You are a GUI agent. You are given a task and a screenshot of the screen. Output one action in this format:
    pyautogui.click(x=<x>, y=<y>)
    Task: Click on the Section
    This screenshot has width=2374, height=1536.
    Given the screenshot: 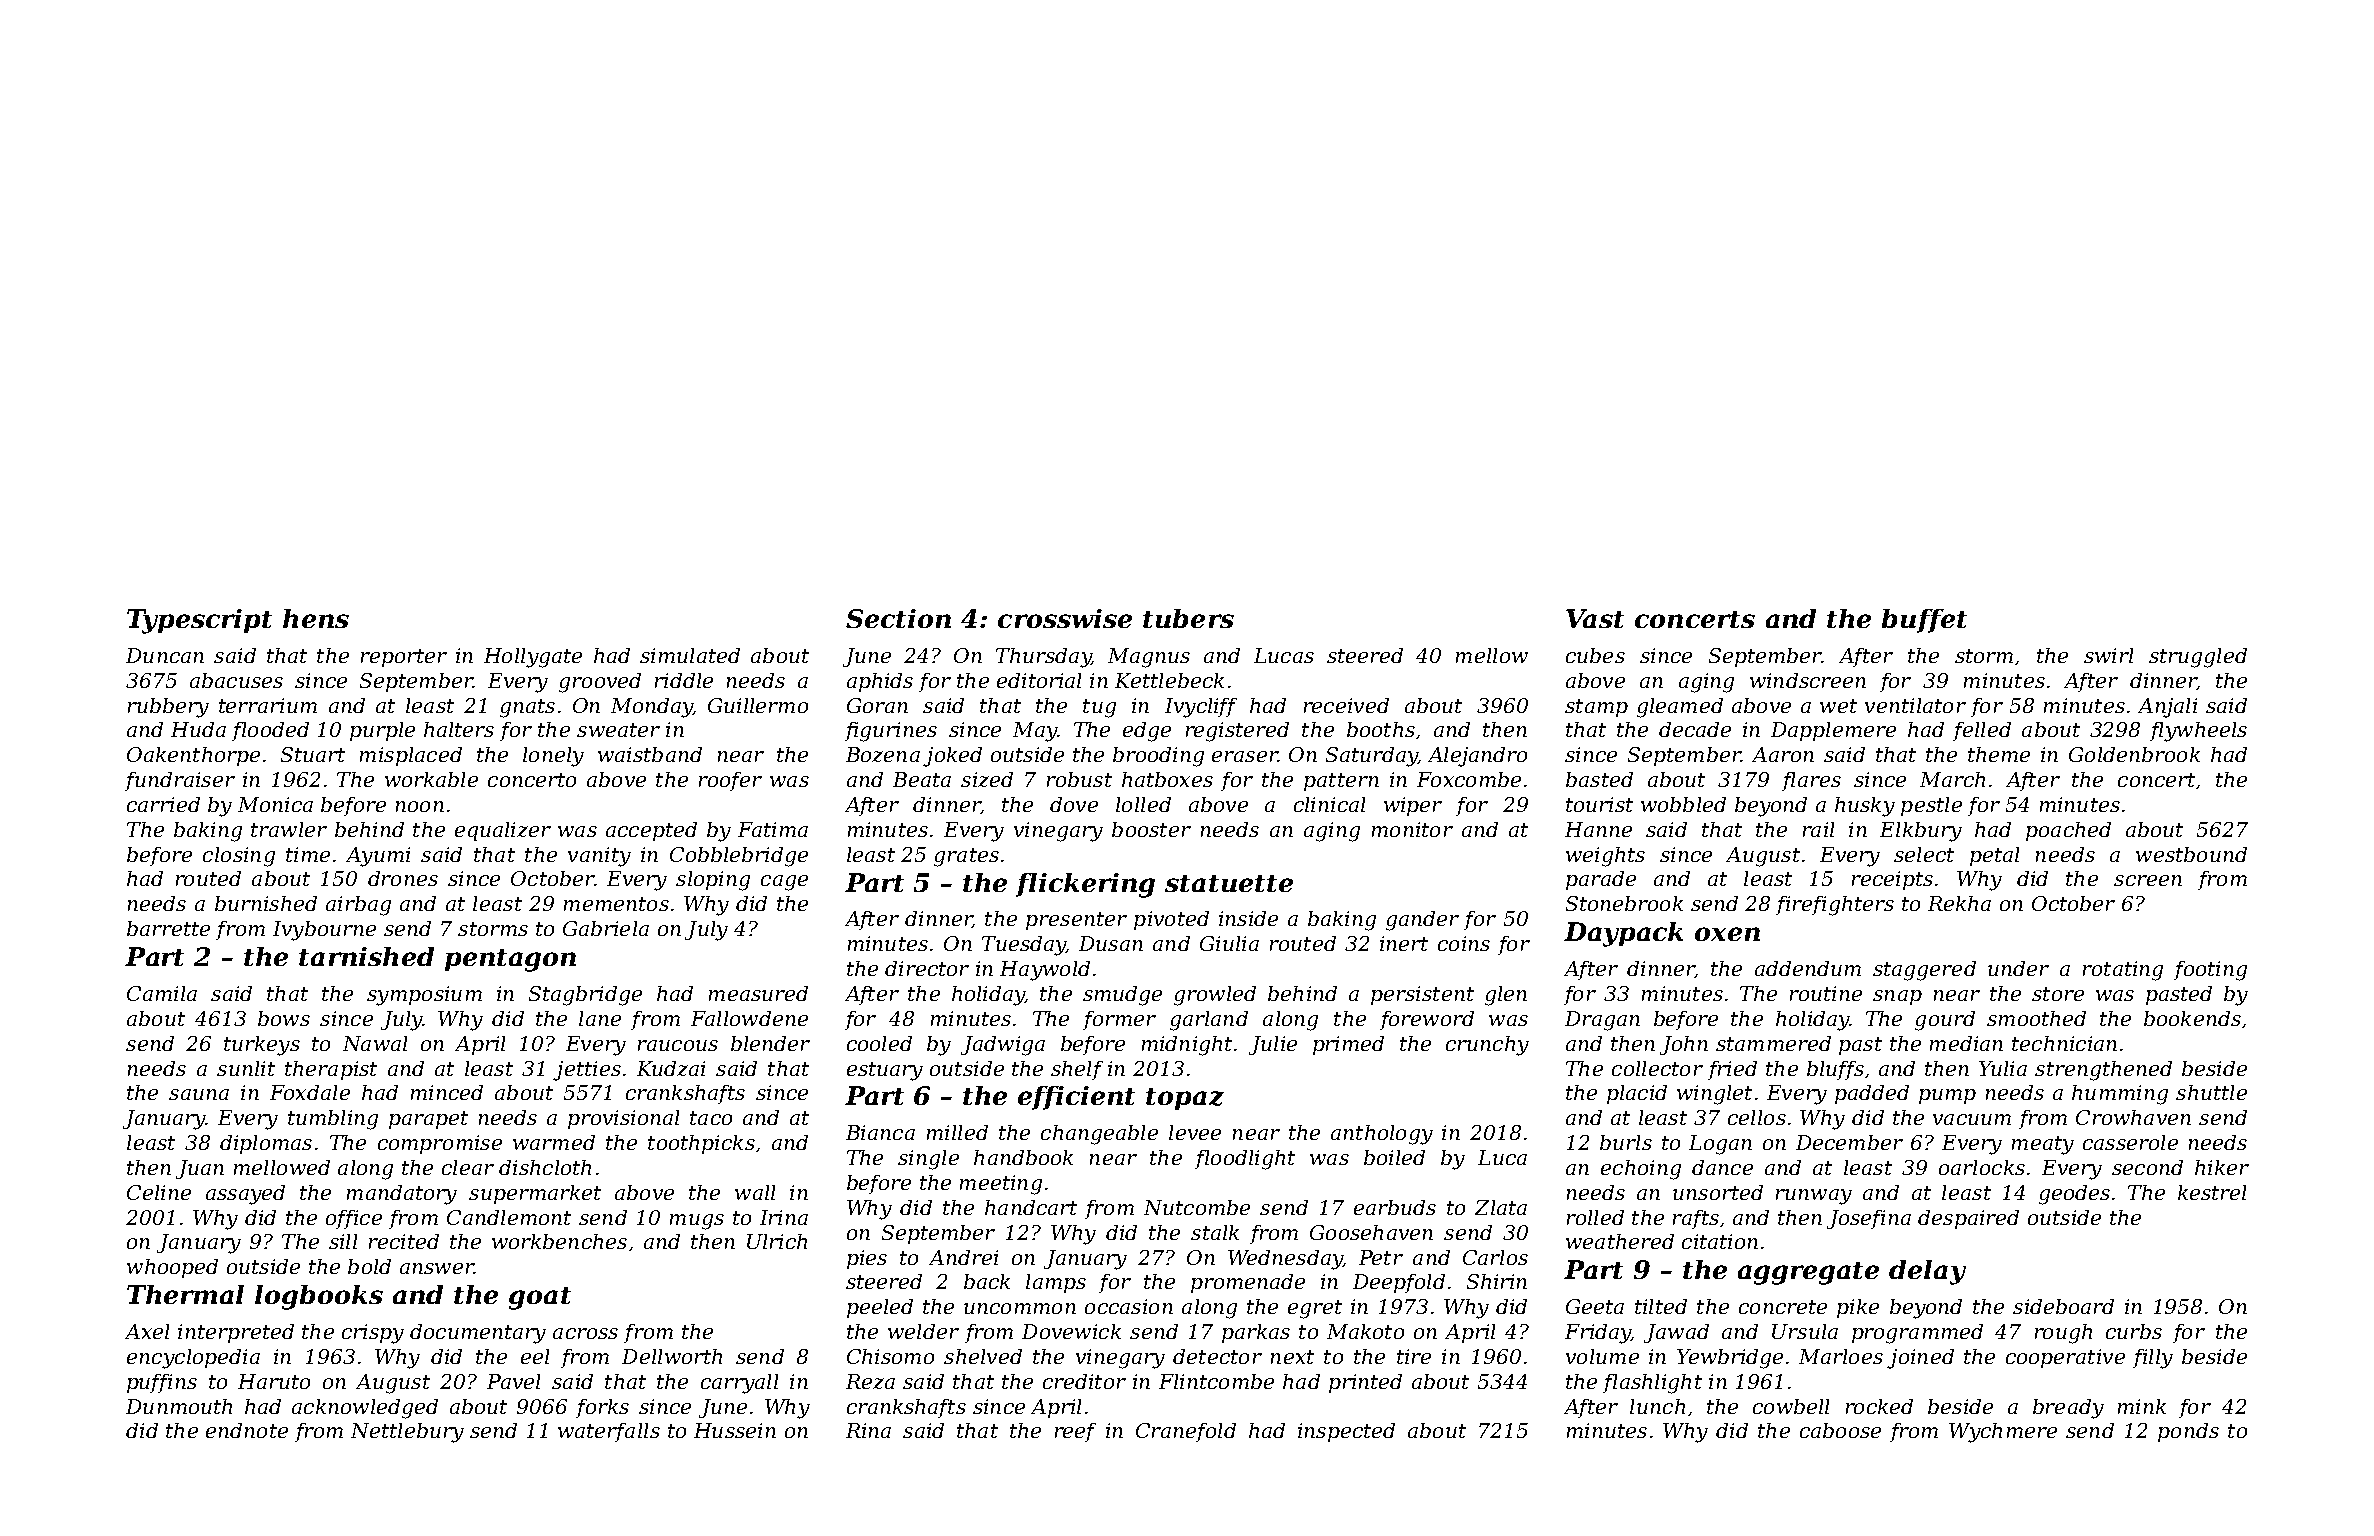 What is the action you would take?
    pyautogui.click(x=898, y=618)
